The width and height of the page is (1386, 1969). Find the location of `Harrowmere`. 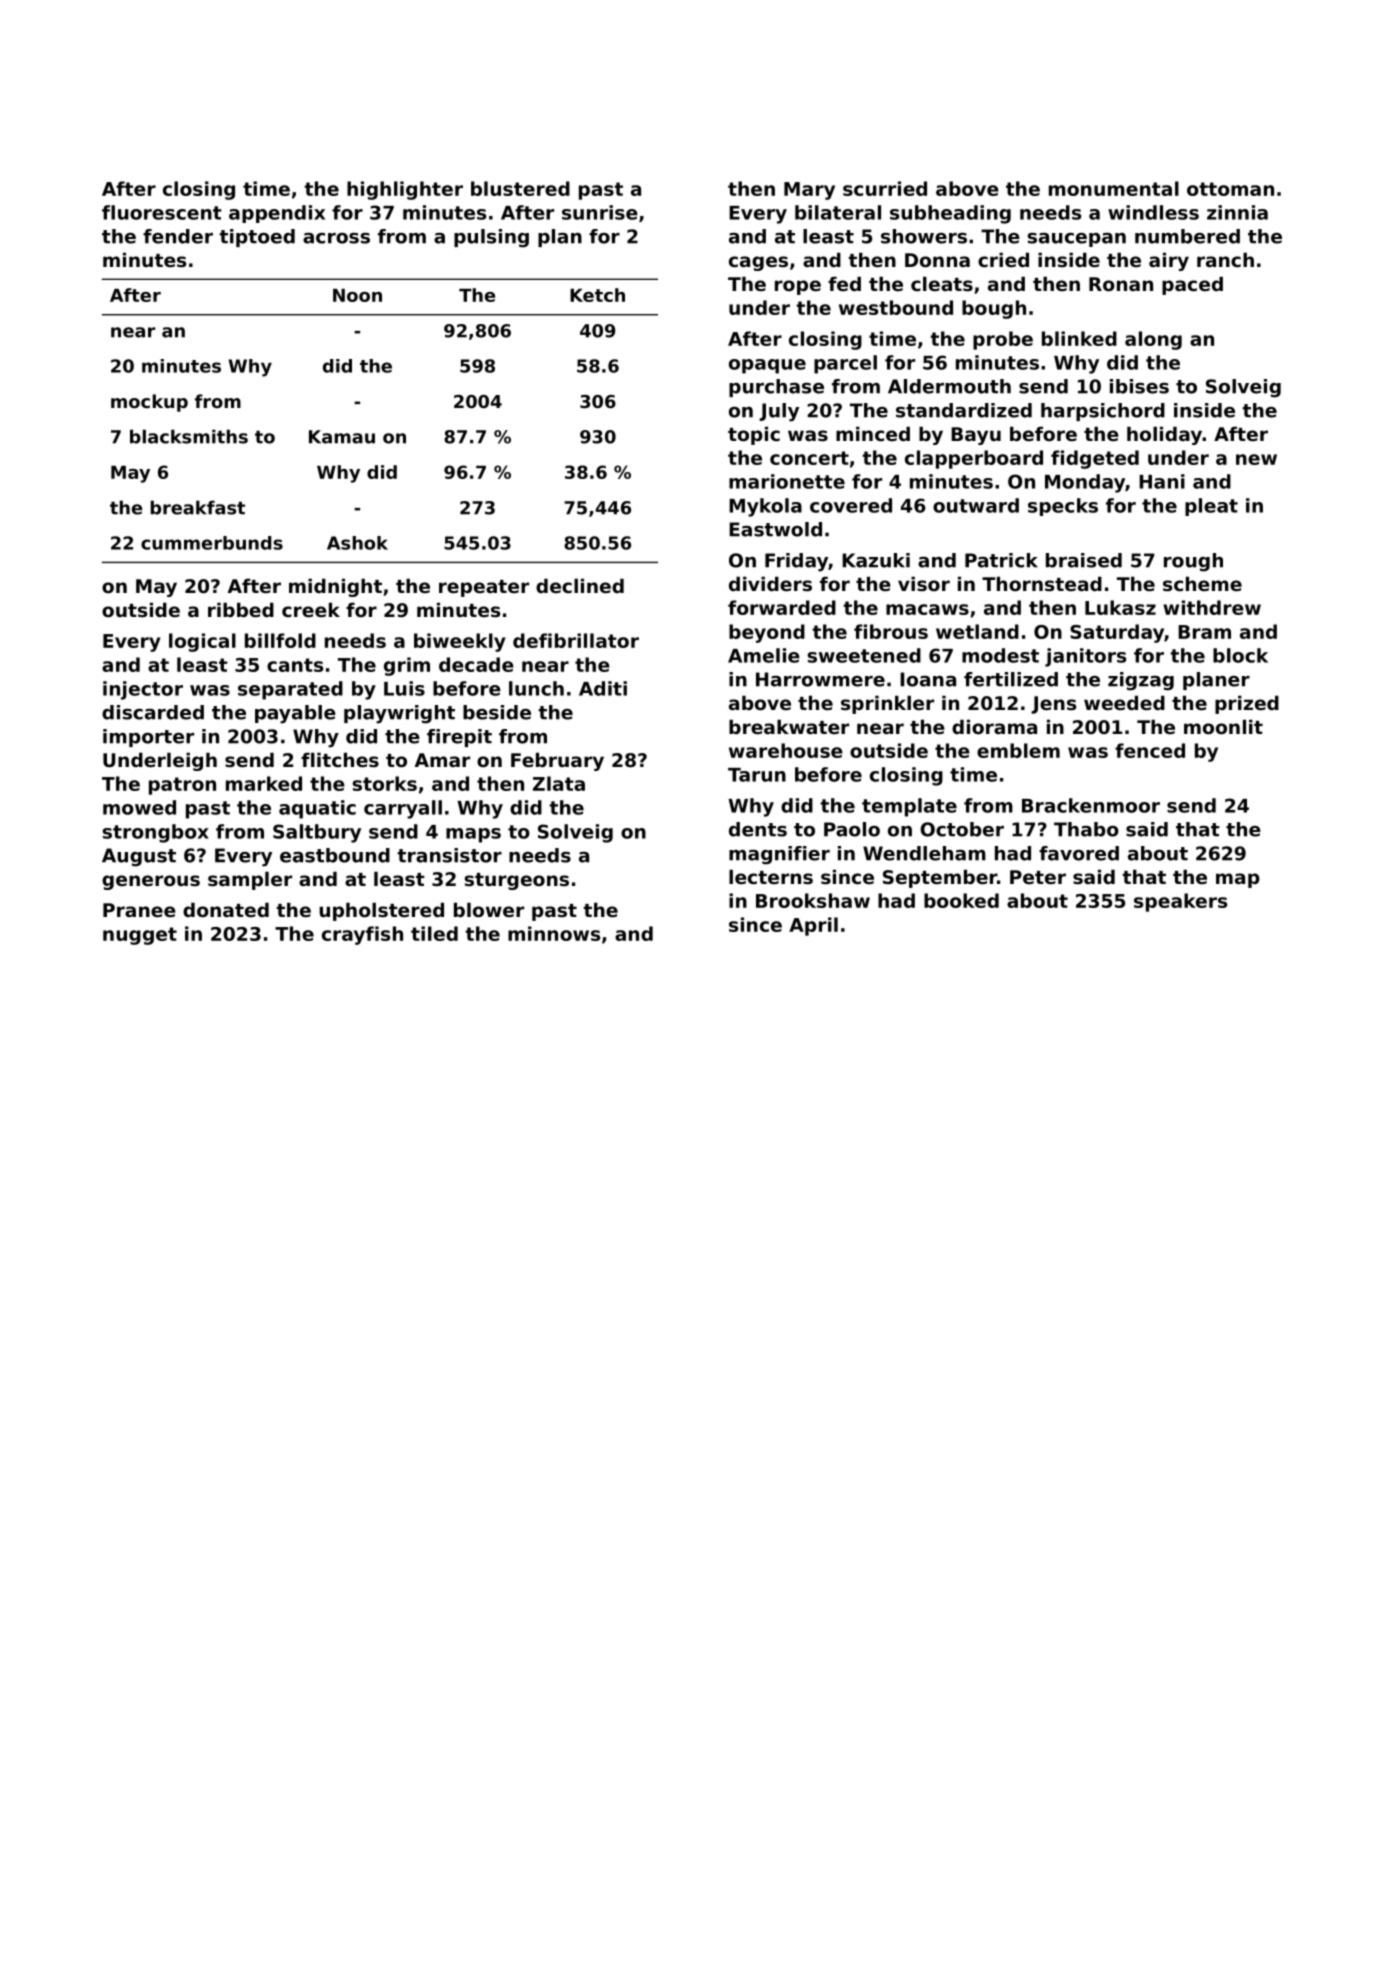

Harrowmere is located at coordinates (820, 679).
